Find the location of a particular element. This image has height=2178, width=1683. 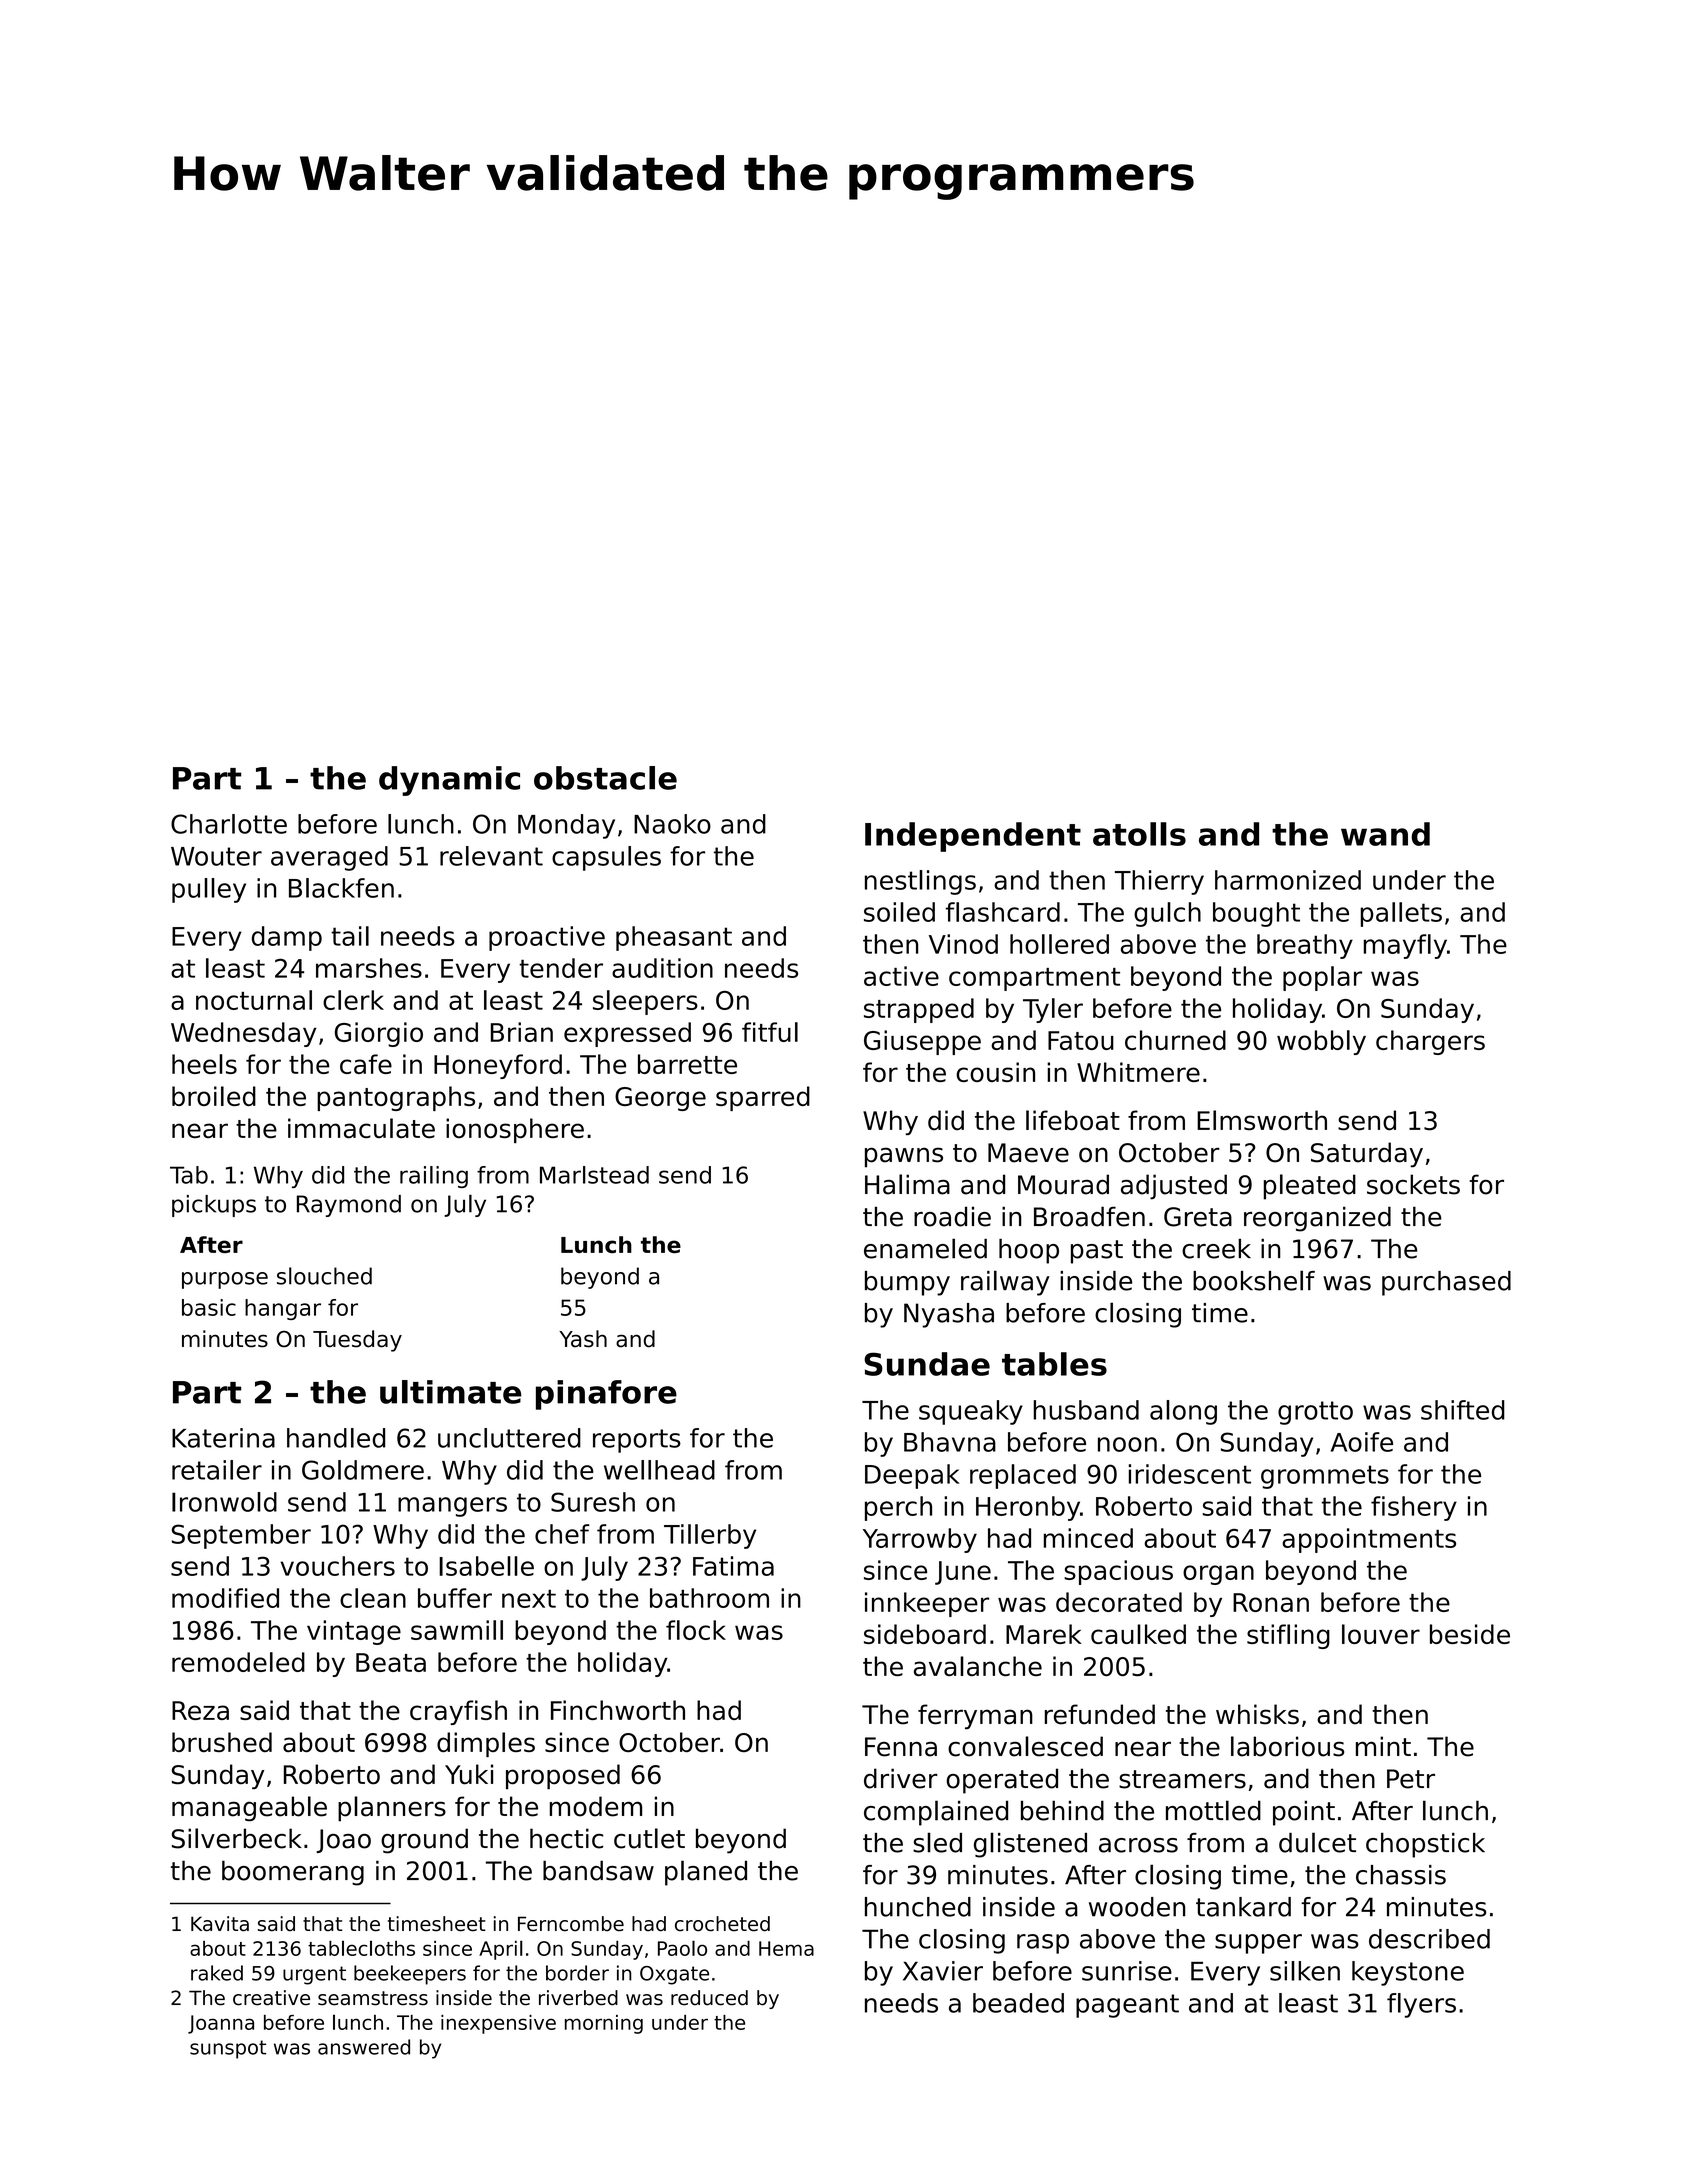

Petr is located at coordinates (1411, 1779).
